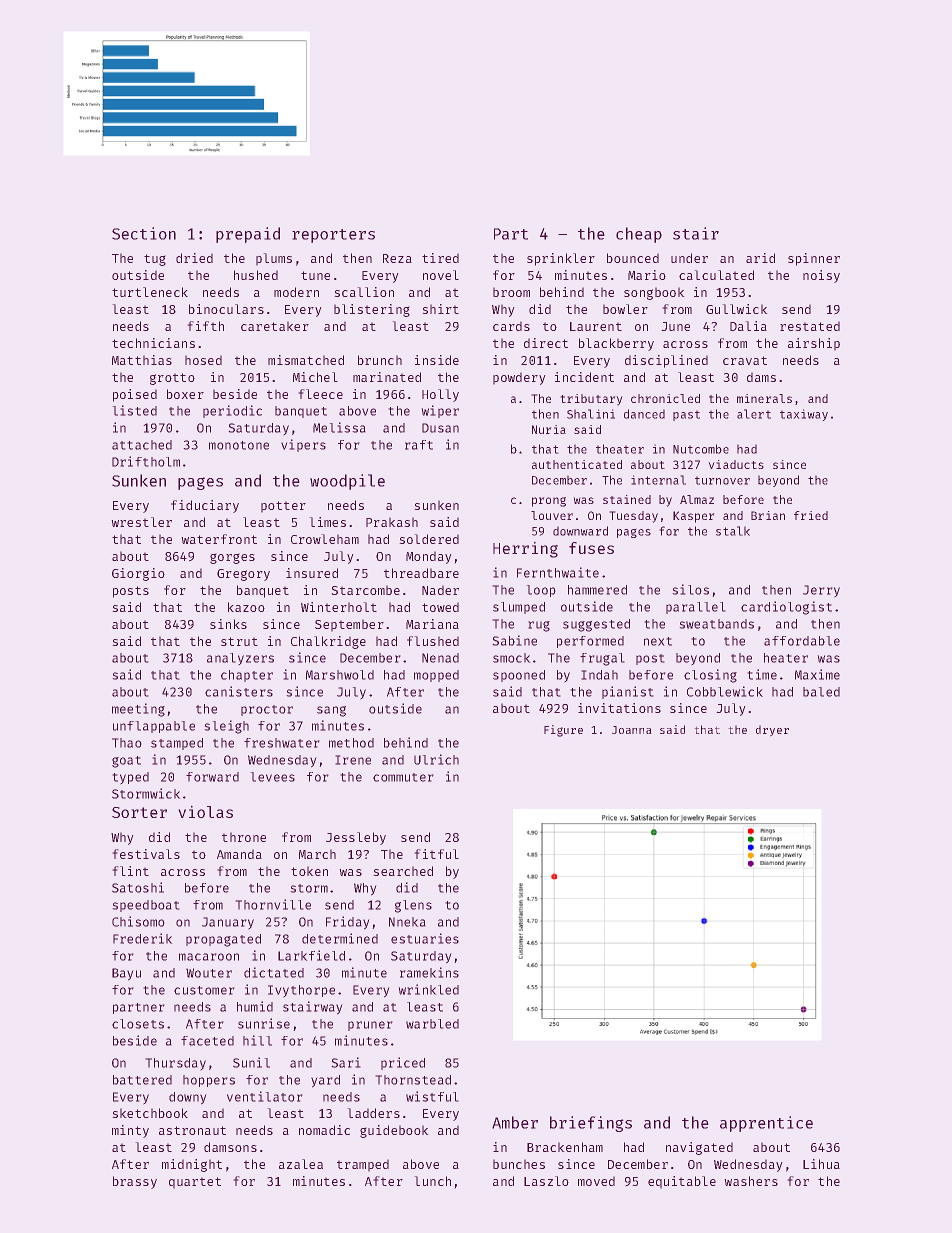 This screenshot has width=952, height=1233. Describe the element at coordinates (248, 235) in the screenshot. I see `prepaid` at that location.
